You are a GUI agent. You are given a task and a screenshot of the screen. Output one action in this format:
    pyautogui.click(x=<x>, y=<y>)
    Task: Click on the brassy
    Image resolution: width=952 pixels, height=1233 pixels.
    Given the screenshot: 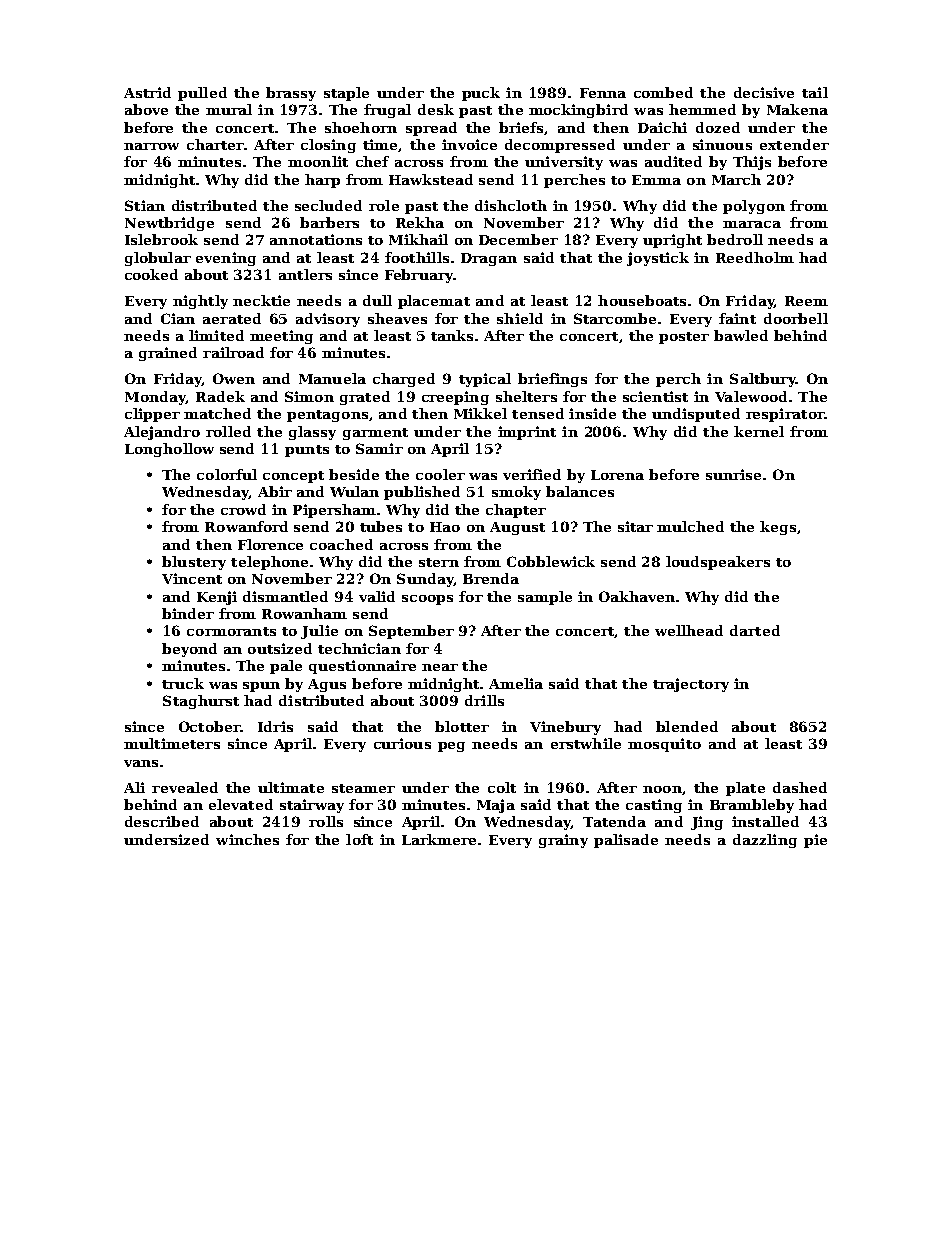 What is the action you would take?
    pyautogui.click(x=291, y=94)
